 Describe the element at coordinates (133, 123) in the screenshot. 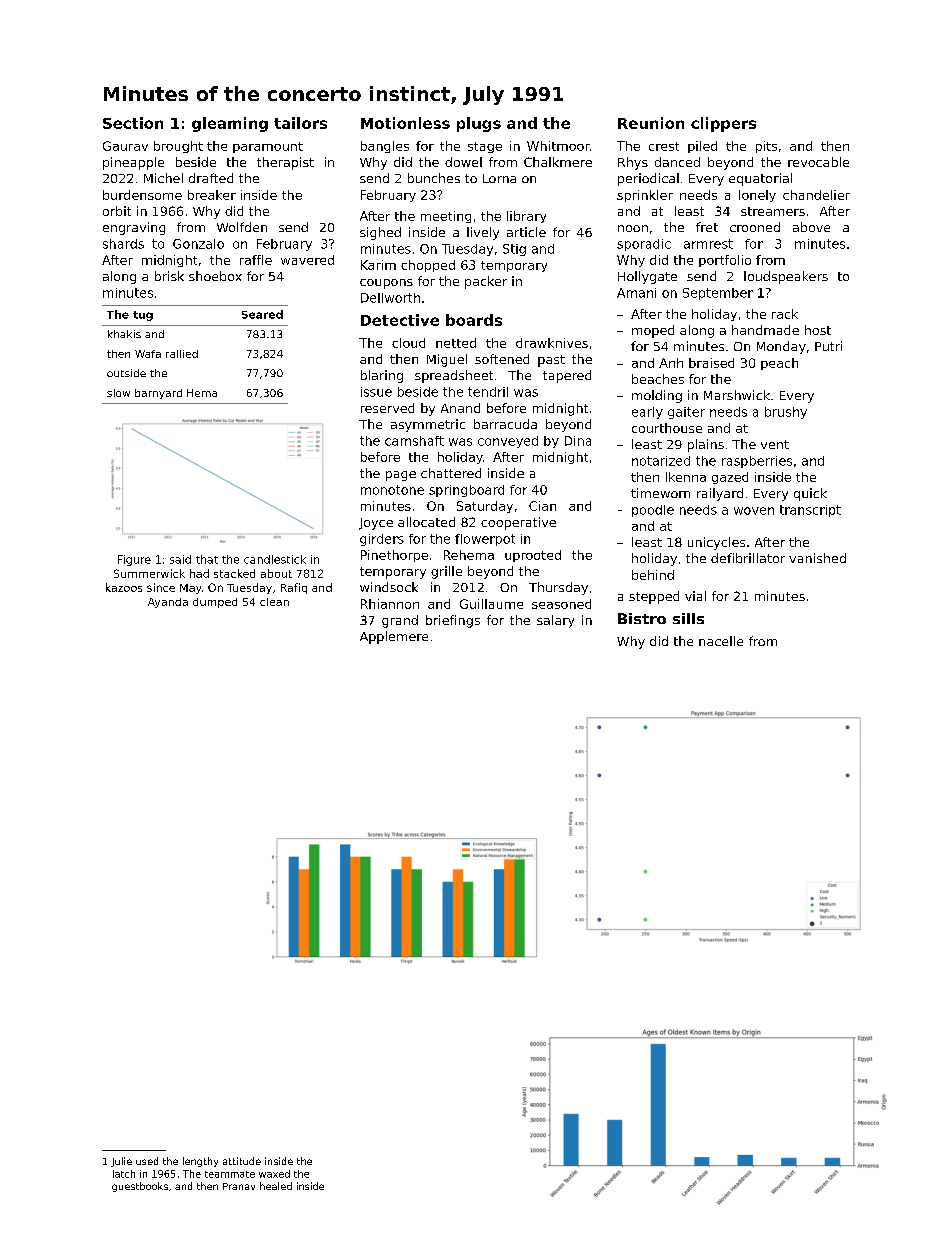

I see `Section` at that location.
